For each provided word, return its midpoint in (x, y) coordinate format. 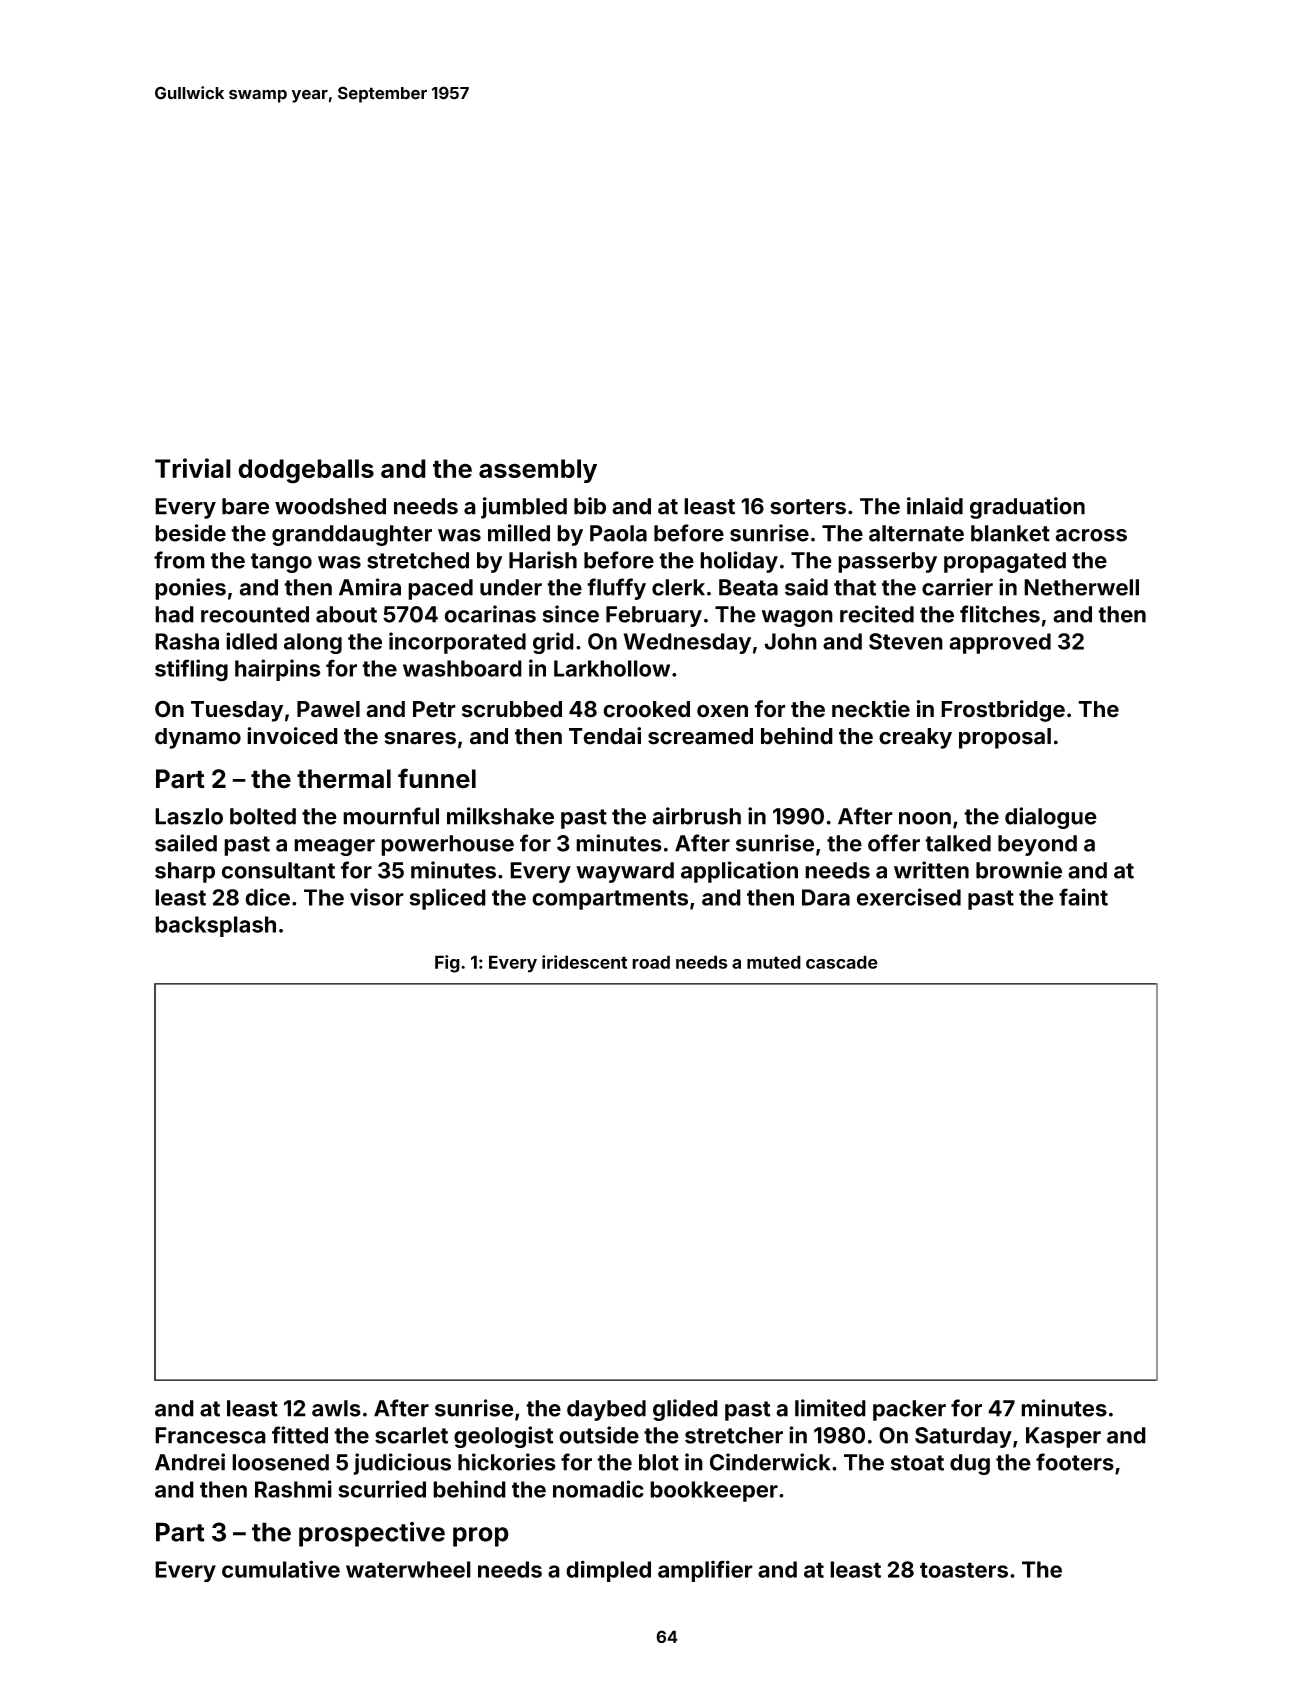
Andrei (190, 1462)
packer (909, 1410)
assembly (538, 471)
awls (336, 1408)
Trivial (193, 468)
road (651, 962)
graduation (1027, 508)
